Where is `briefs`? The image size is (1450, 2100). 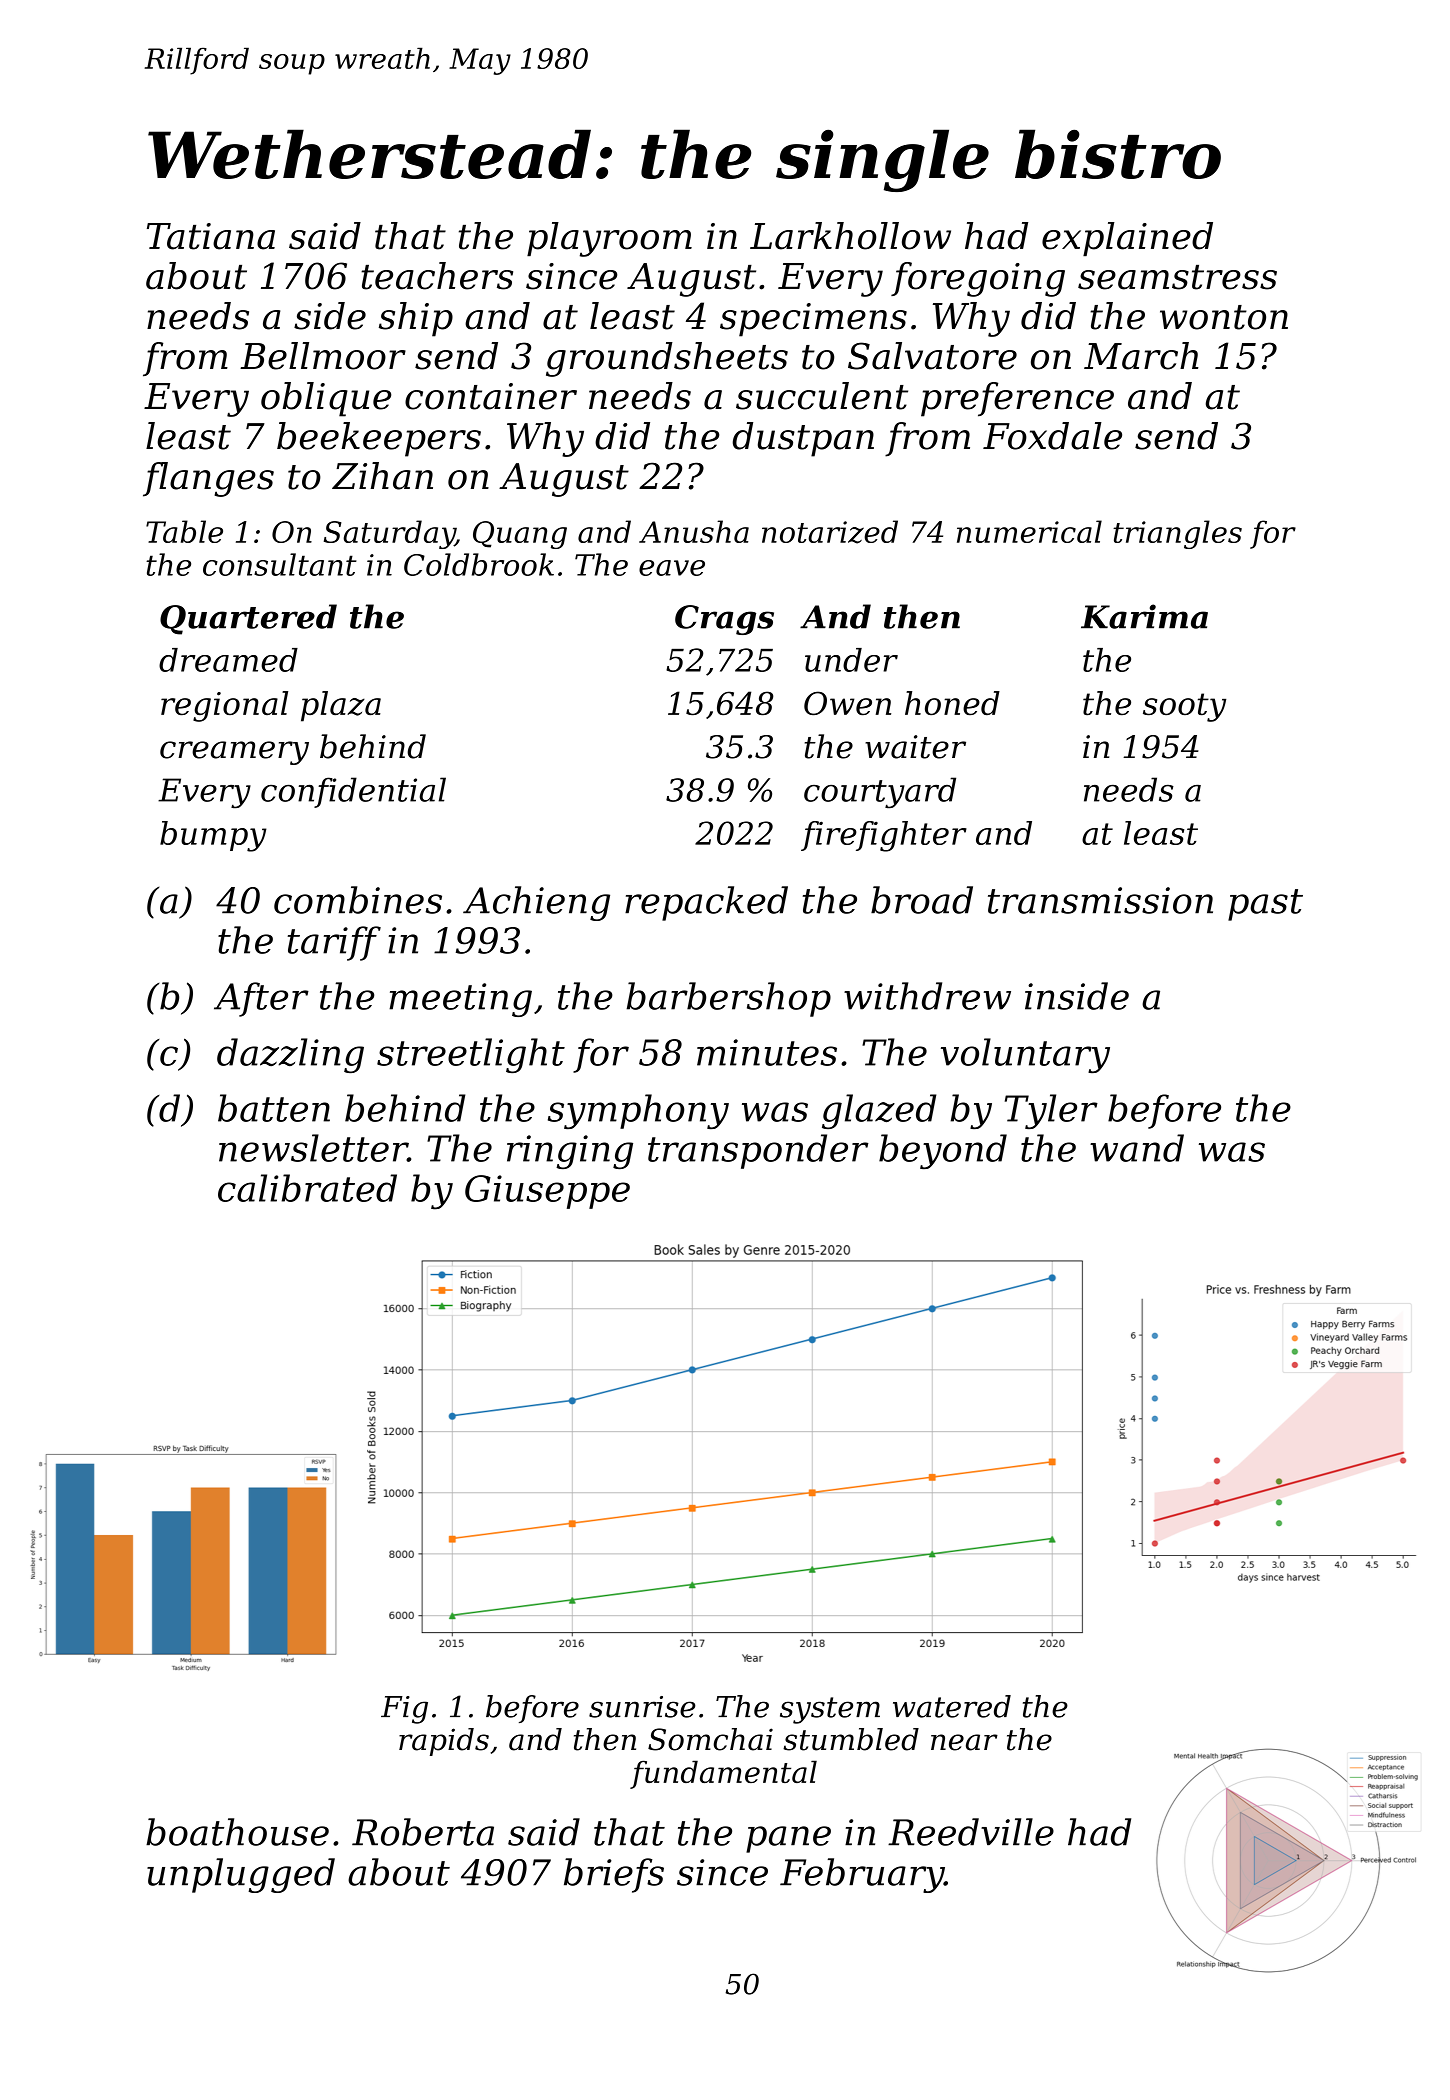
briefs is located at coordinates (614, 1875).
